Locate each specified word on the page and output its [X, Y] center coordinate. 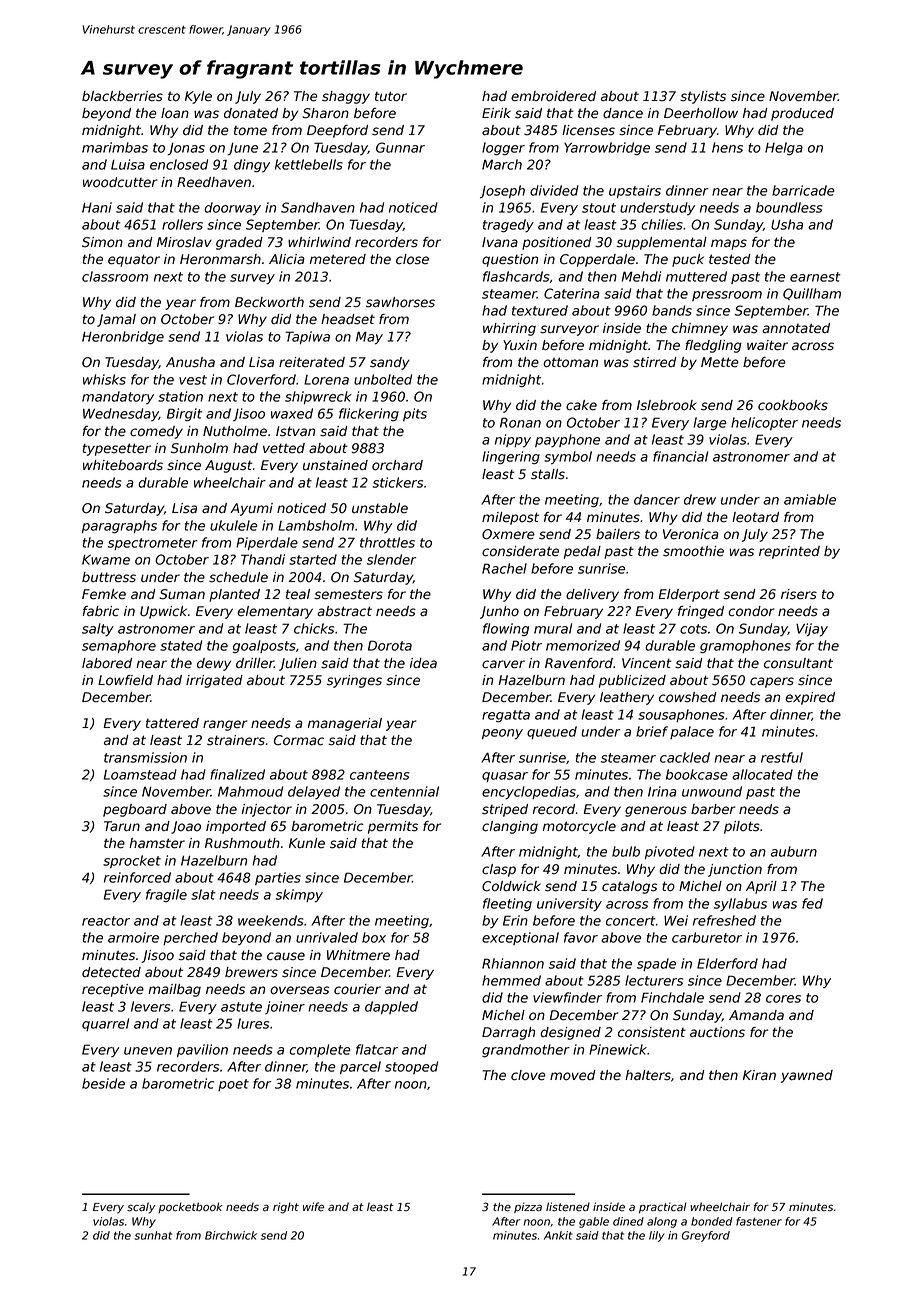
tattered [172, 723]
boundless [789, 207]
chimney [700, 329]
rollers [182, 224]
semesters [348, 594]
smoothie [693, 551]
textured [540, 310]
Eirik [496, 113]
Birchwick [231, 1235]
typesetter [117, 449]
